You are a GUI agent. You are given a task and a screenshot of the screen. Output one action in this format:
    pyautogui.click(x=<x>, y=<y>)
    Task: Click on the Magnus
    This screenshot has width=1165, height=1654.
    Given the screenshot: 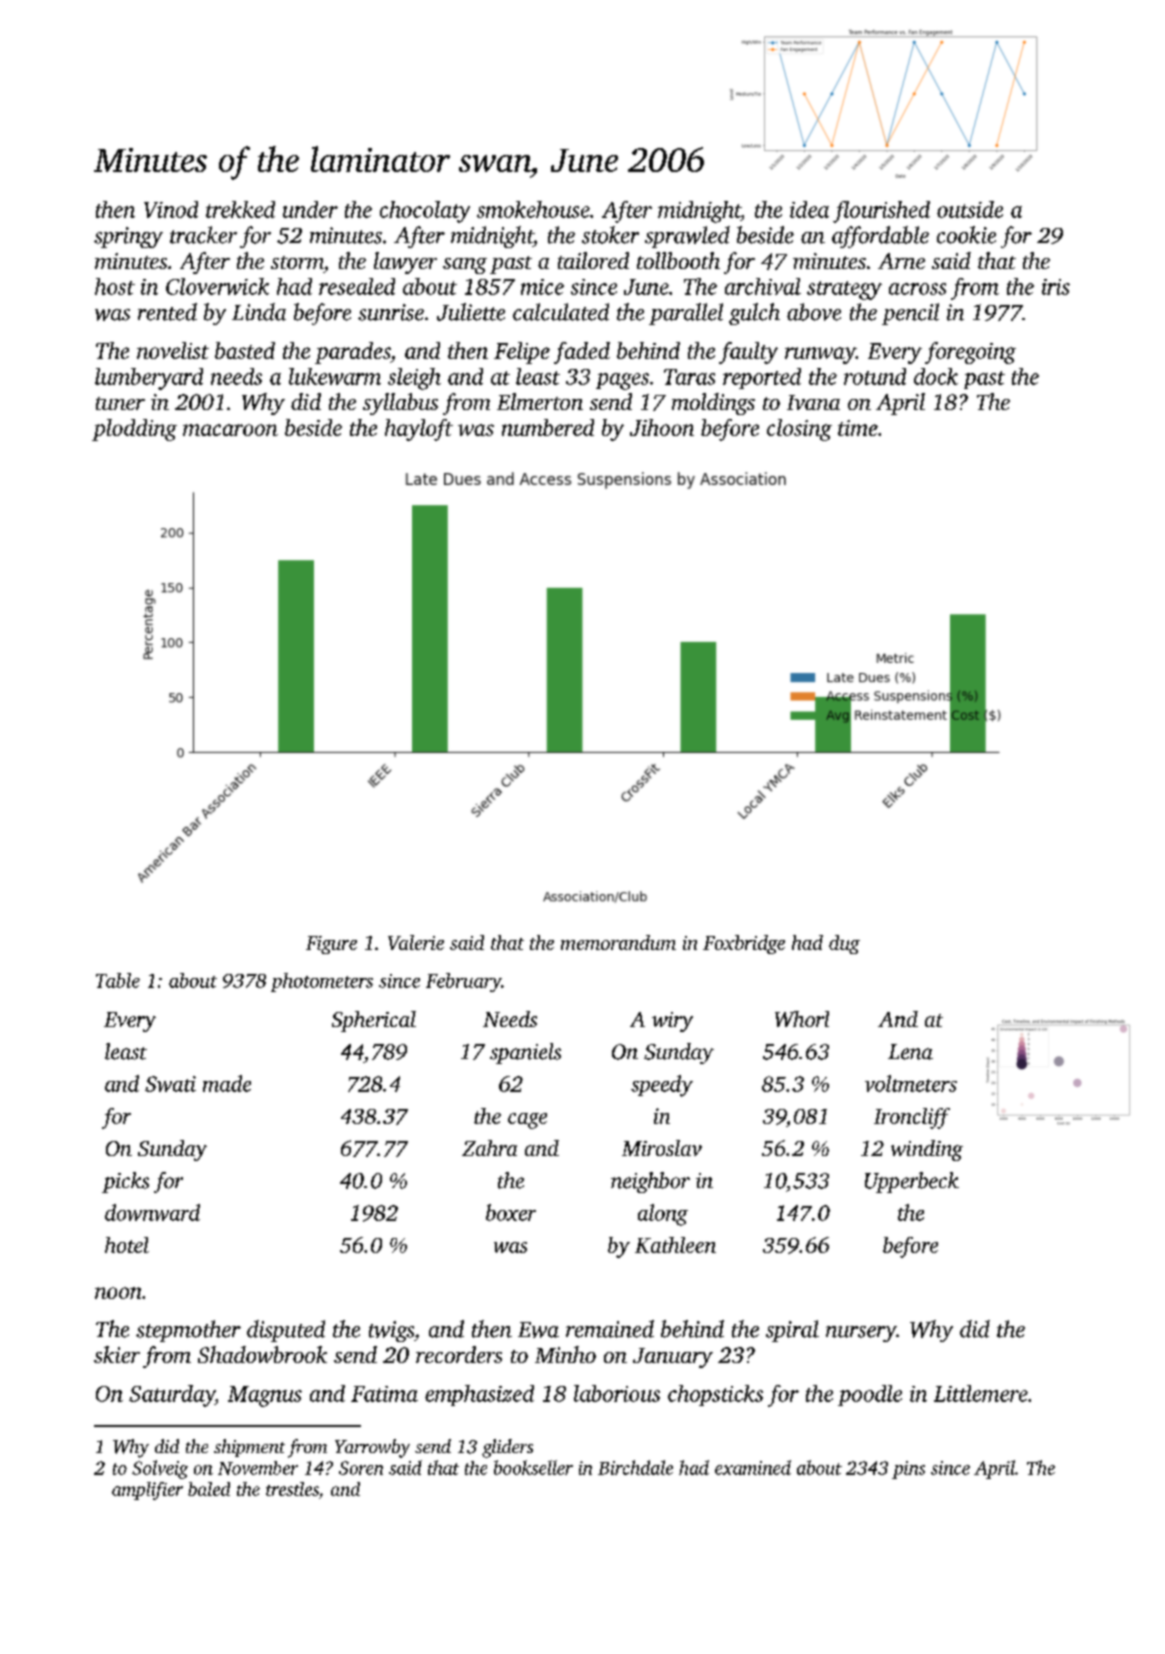 What is the action you would take?
    pyautogui.click(x=265, y=1396)
